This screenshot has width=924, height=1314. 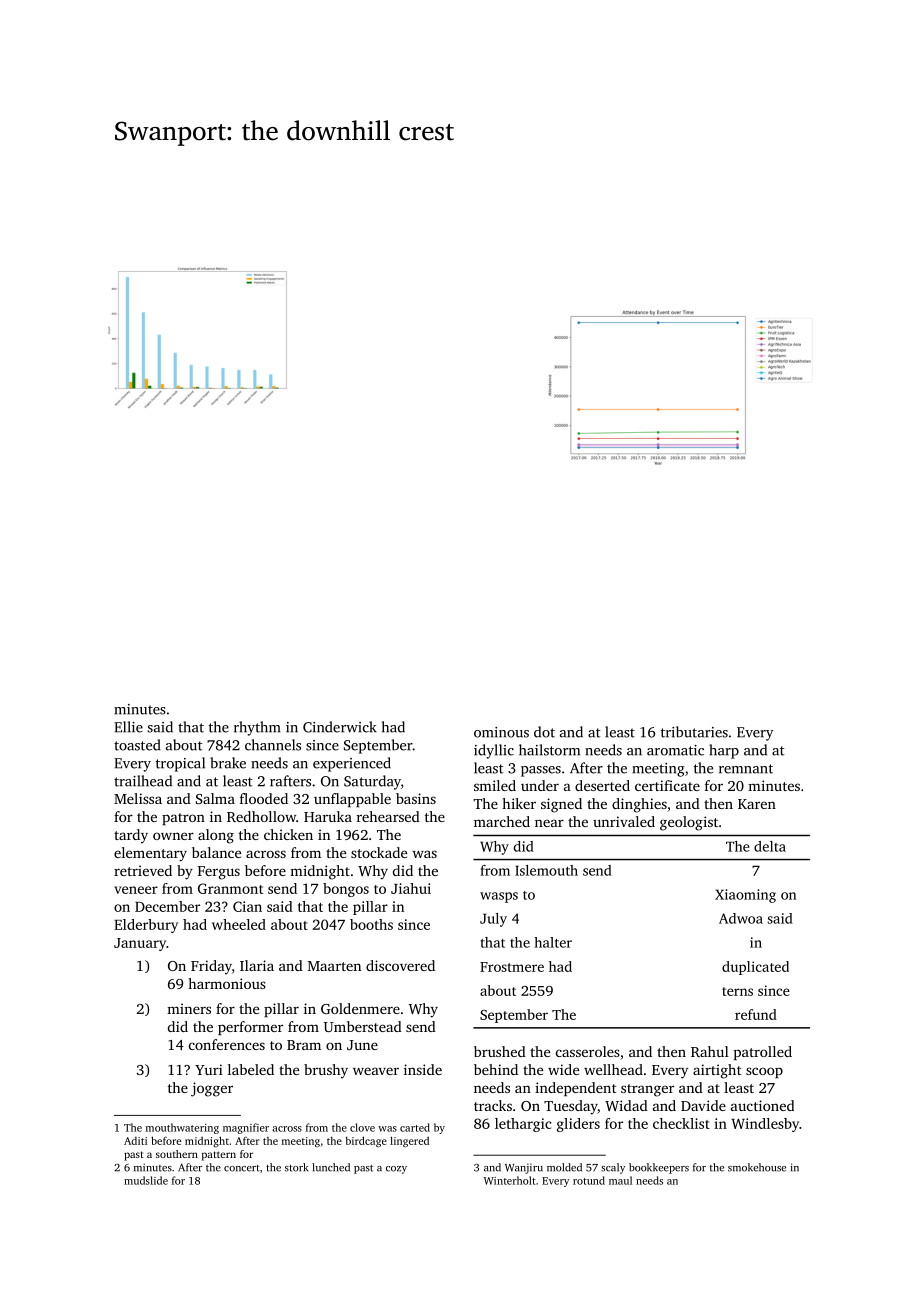 What do you see at coordinates (371, 924) in the screenshot?
I see `booths` at bounding box center [371, 924].
